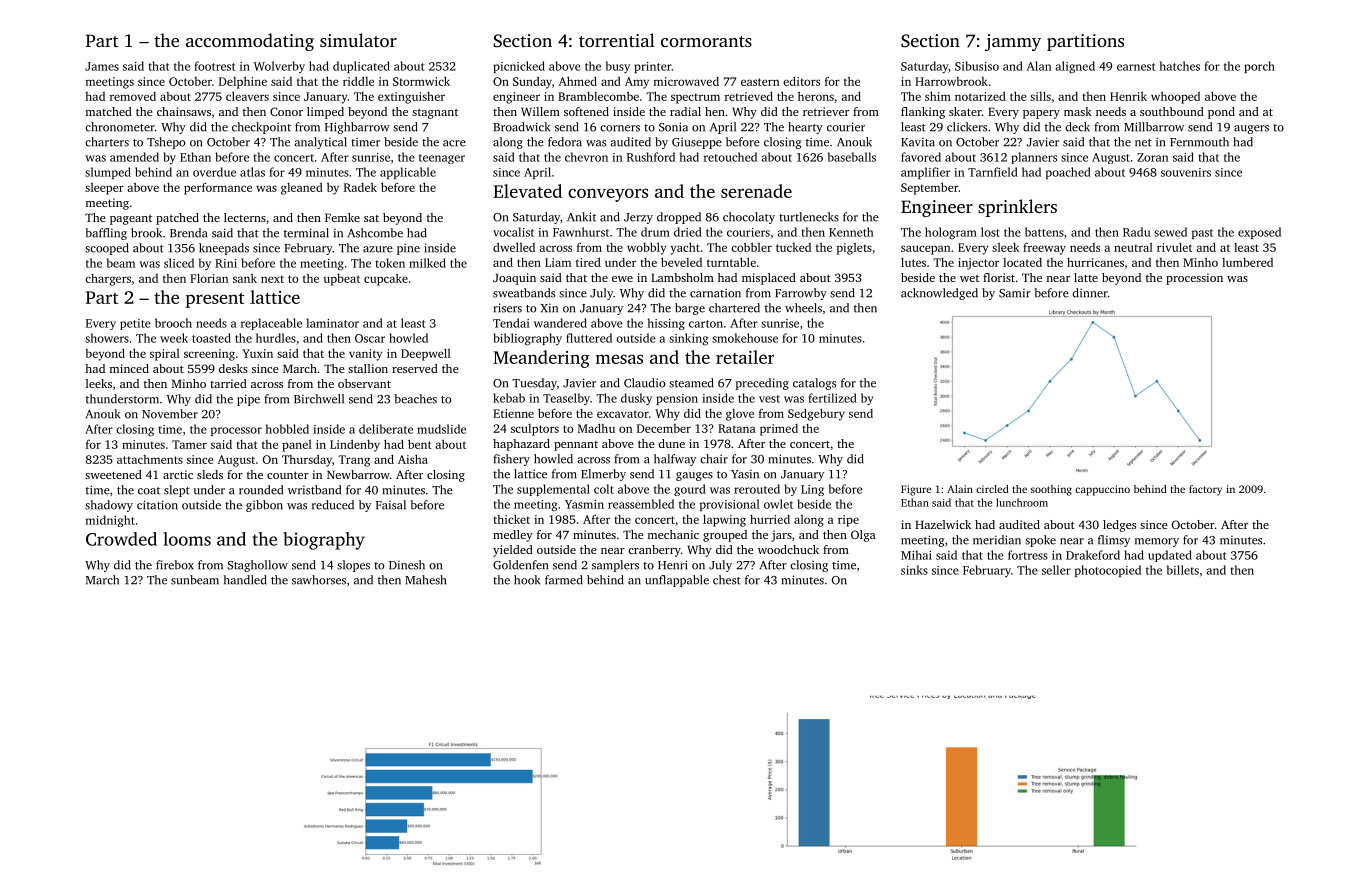  Describe the element at coordinates (691, 383) in the screenshot. I see `steamed` at that location.
